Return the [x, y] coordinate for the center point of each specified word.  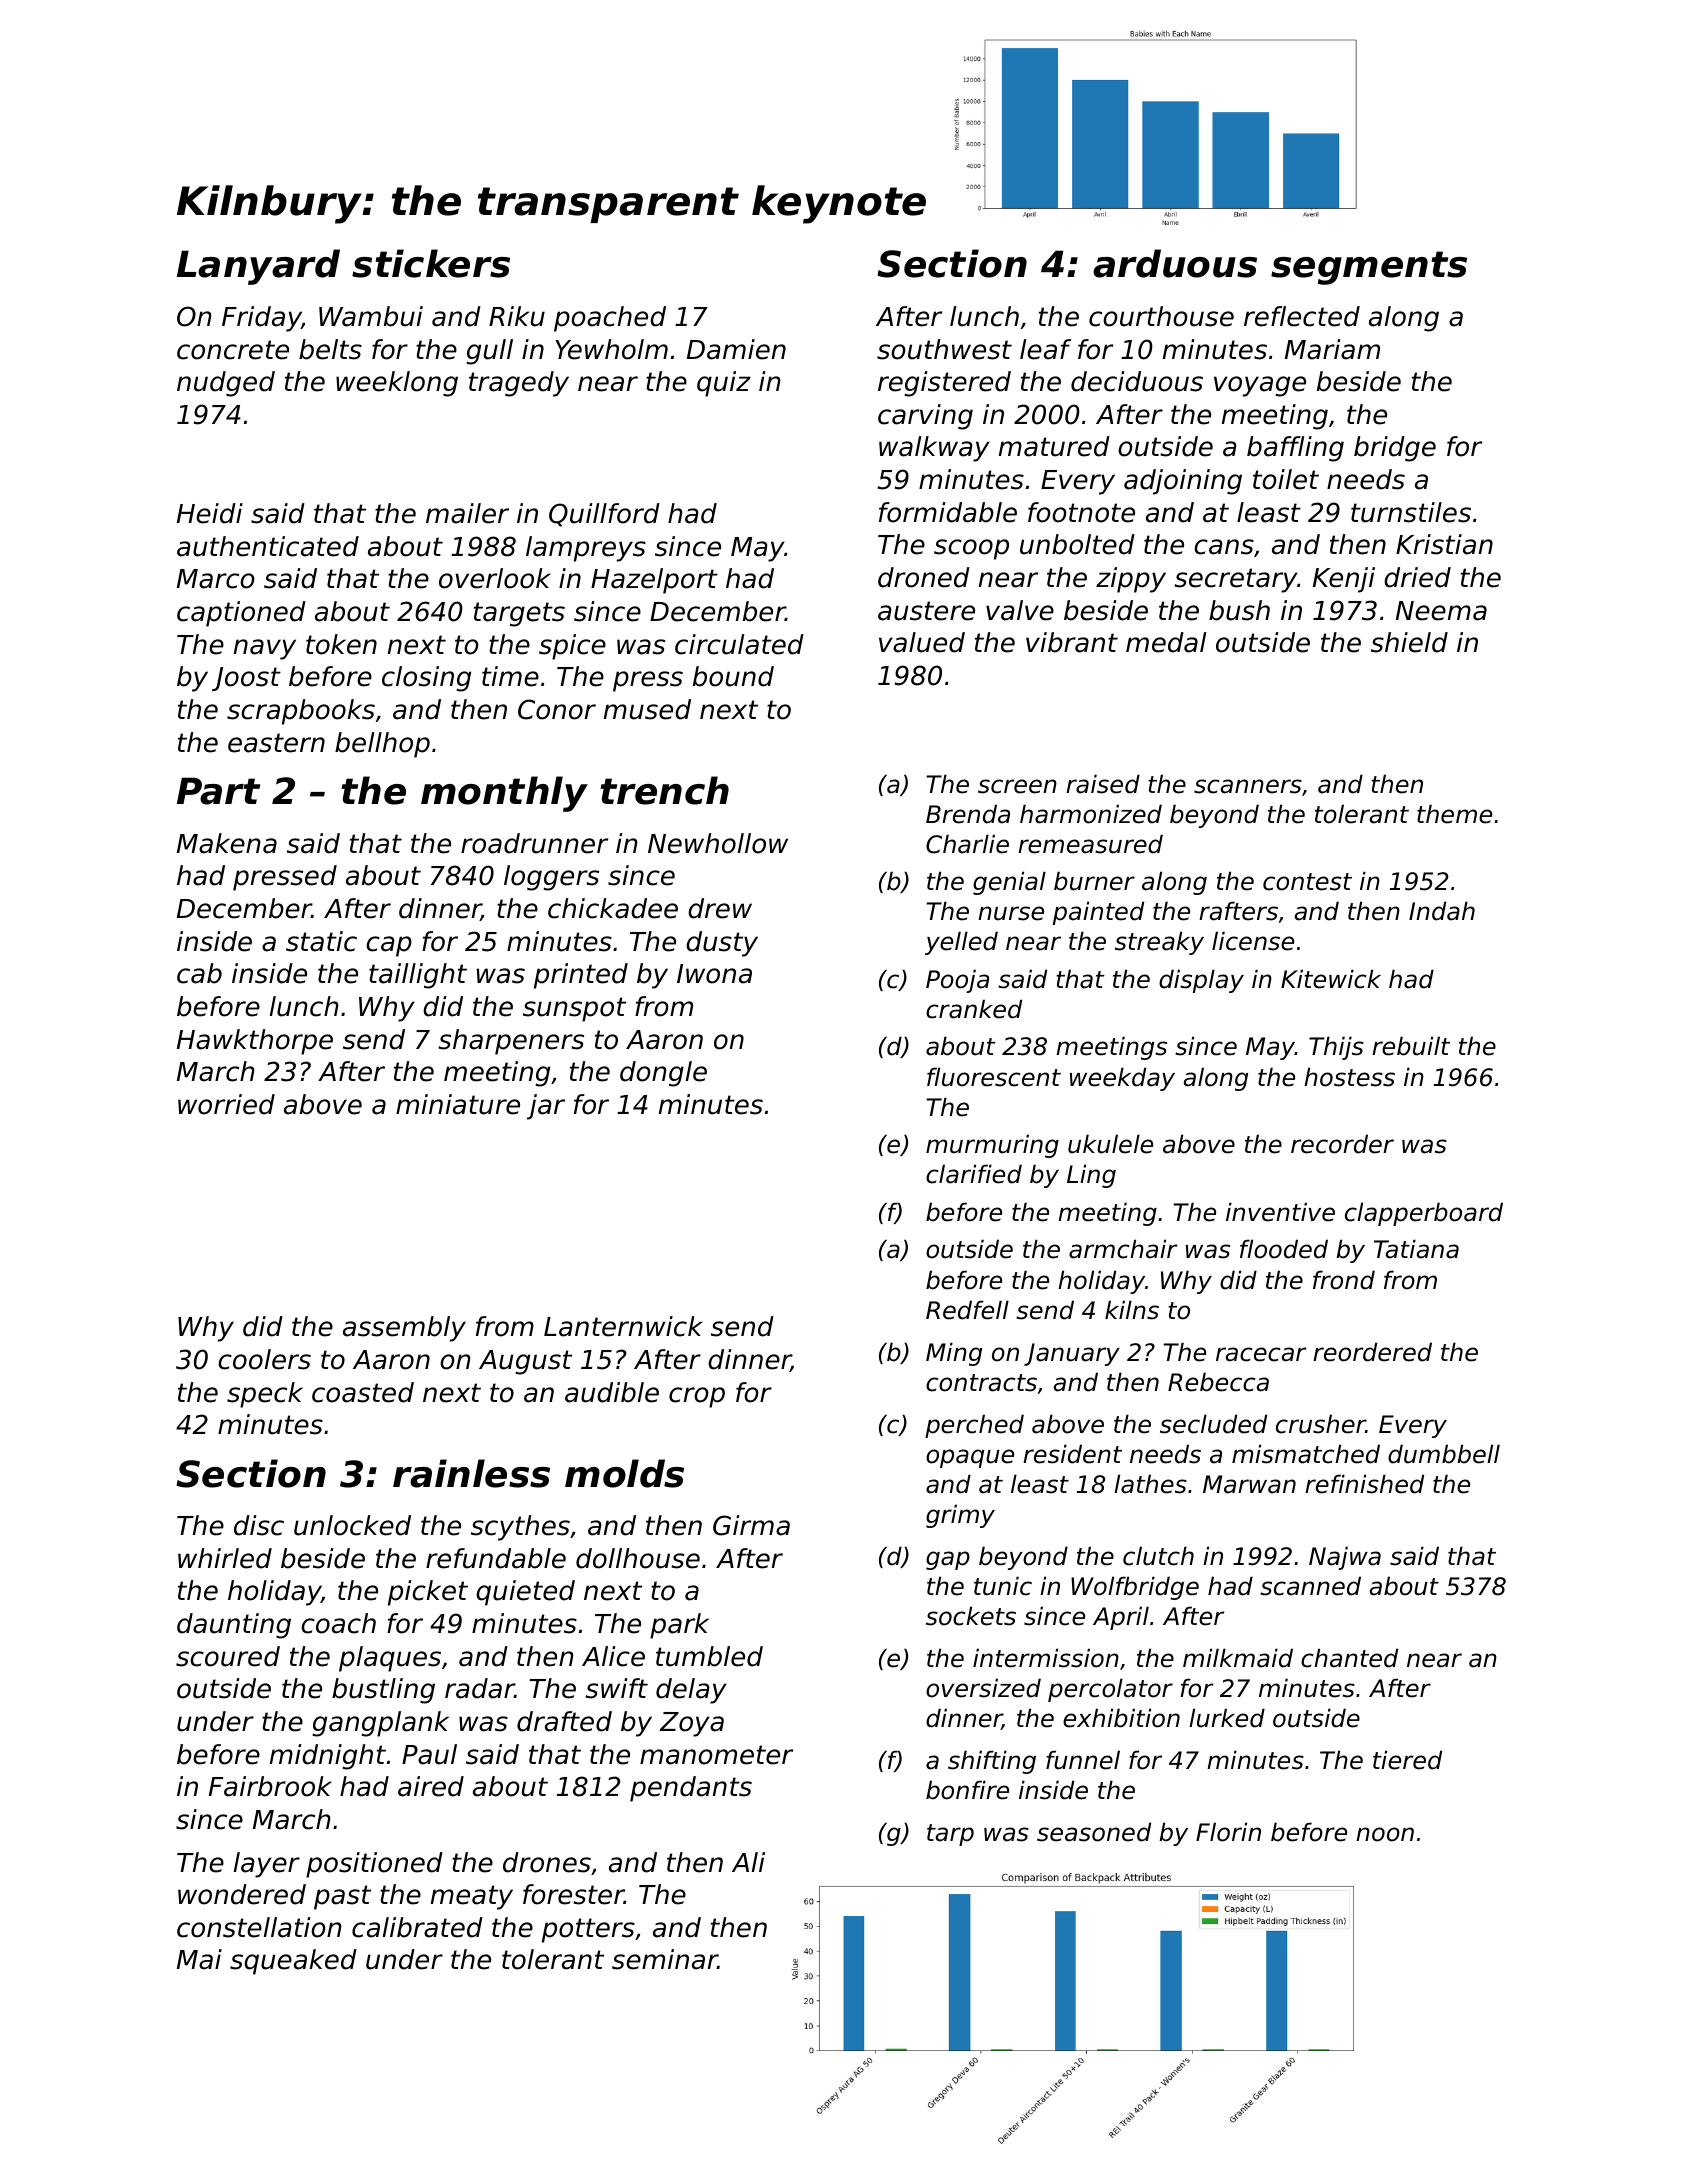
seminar [665, 1959]
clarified [974, 1174]
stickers [431, 263]
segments [1369, 268]
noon [1385, 1834]
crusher [1321, 1424]
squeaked [293, 1962]
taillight [418, 976]
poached [610, 319]
